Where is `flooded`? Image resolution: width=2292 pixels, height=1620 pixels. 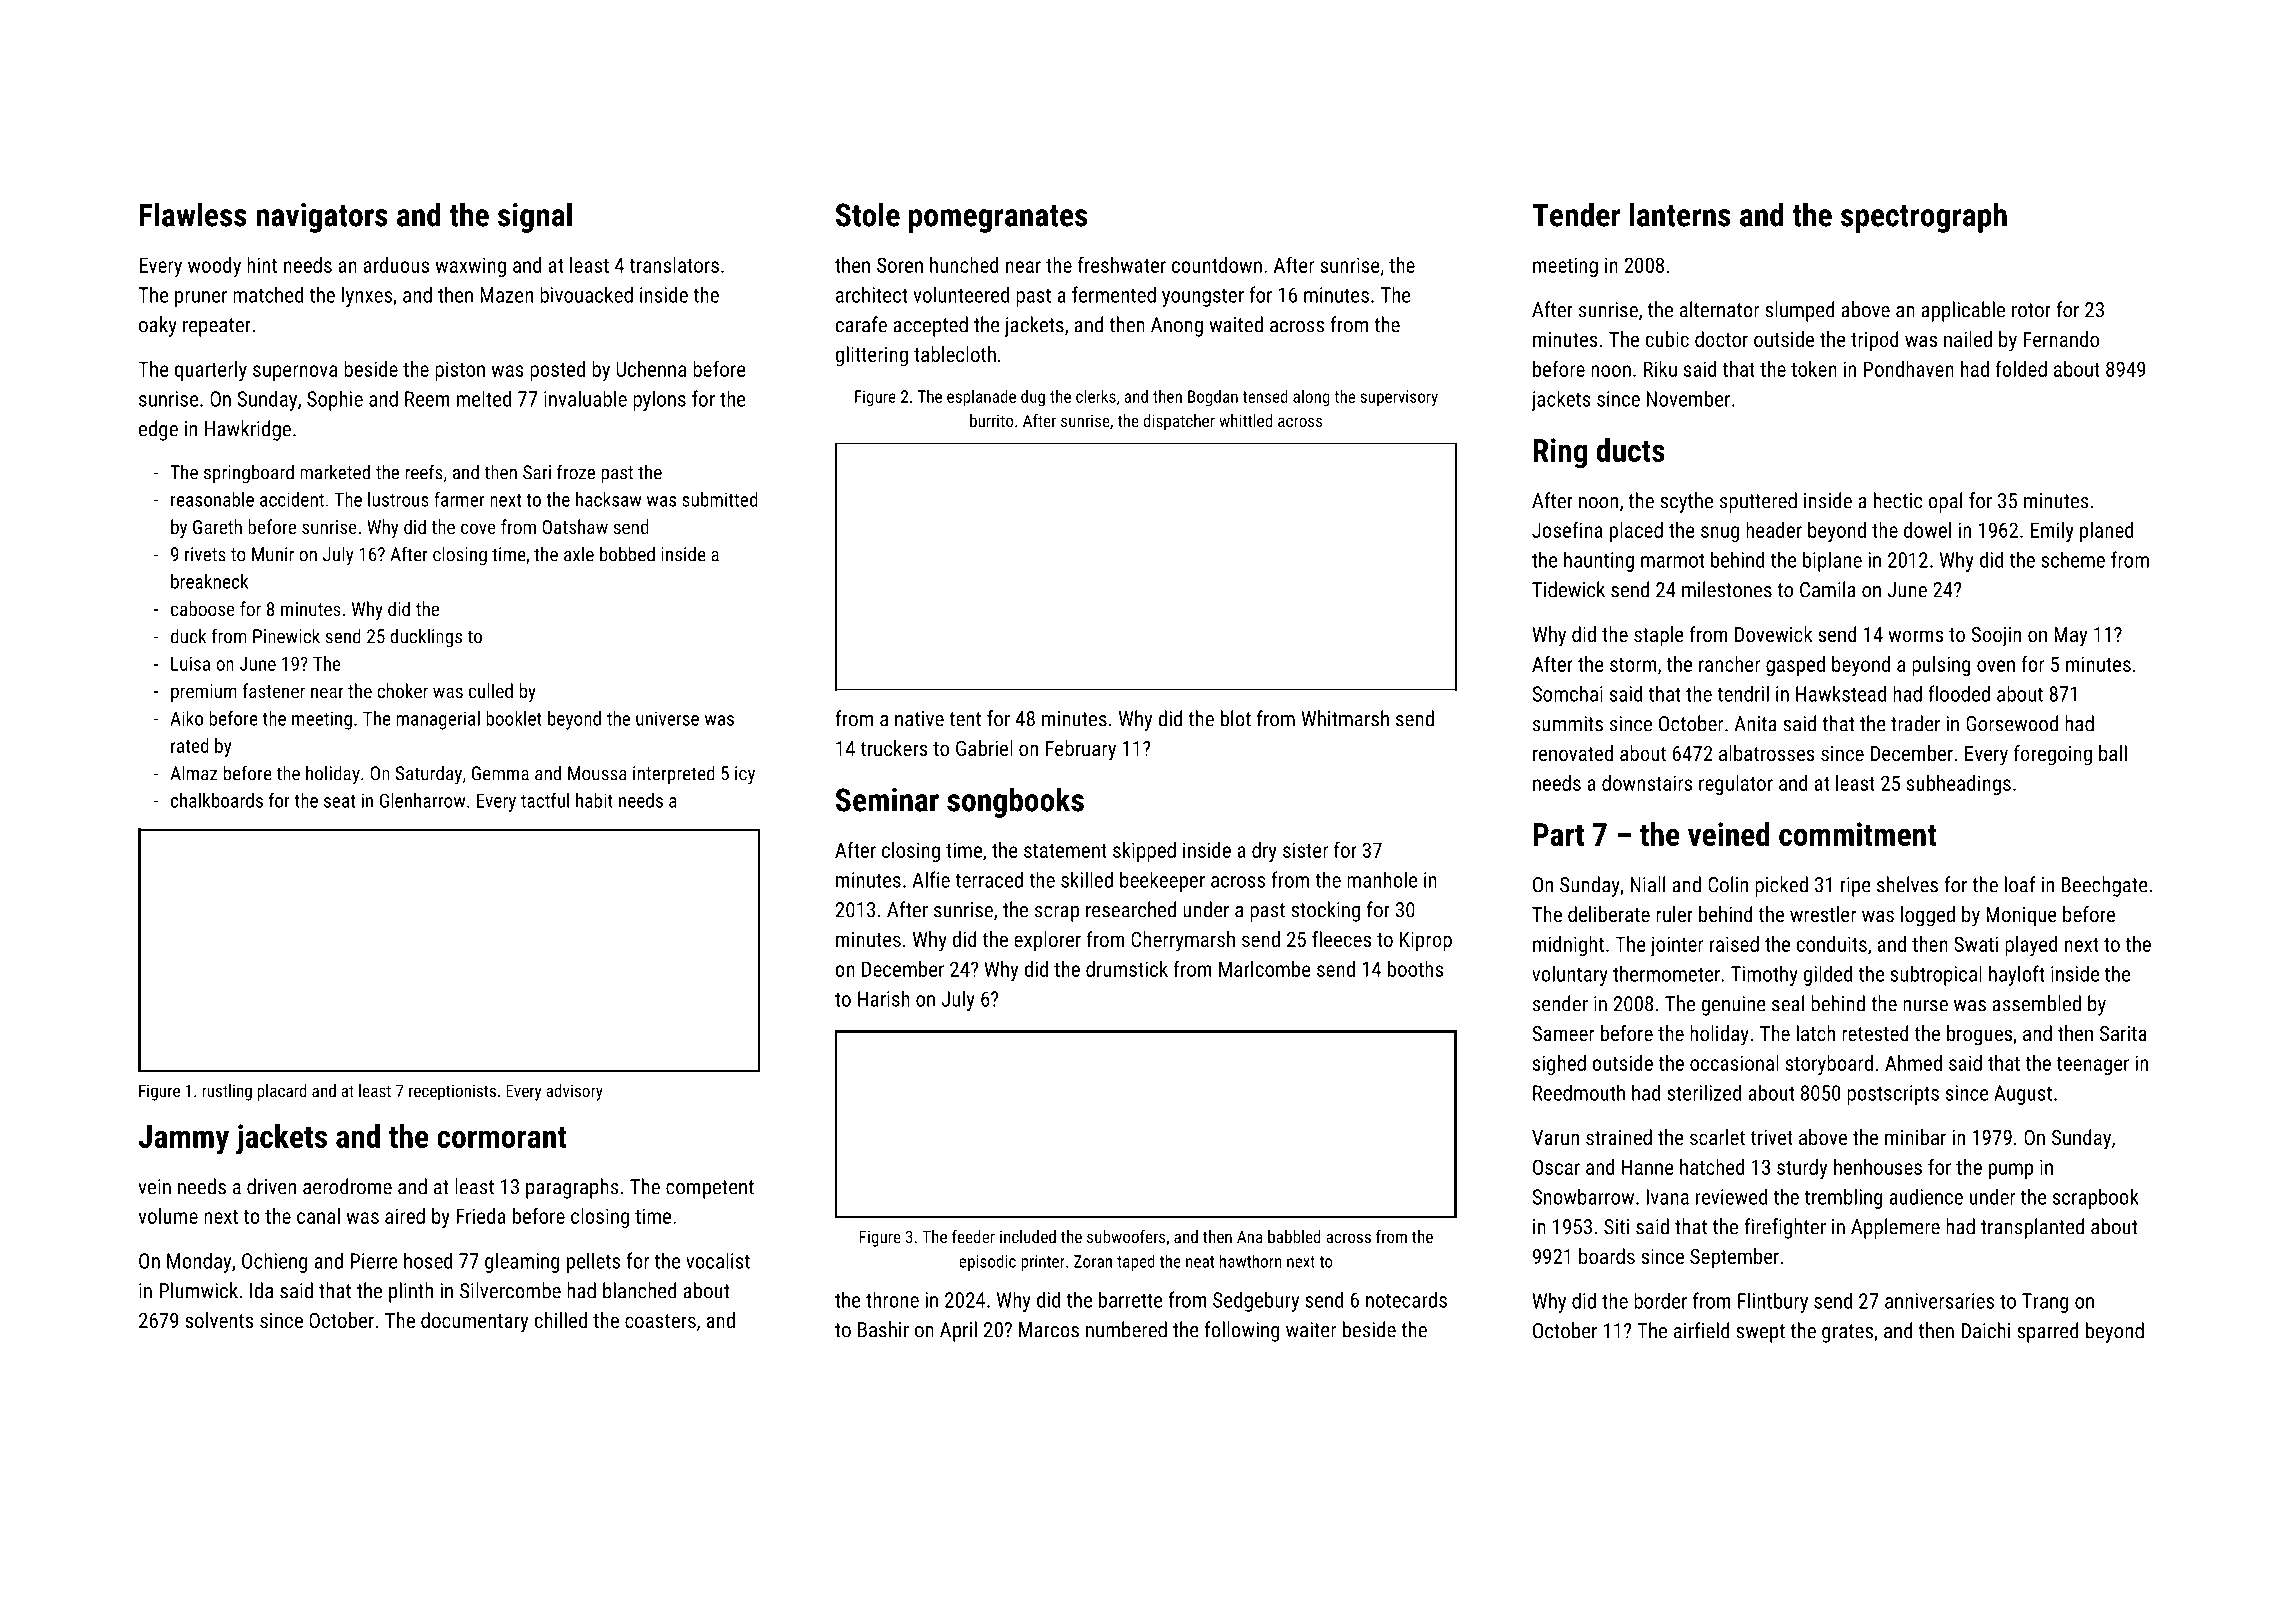 flooded is located at coordinates (1959, 693).
